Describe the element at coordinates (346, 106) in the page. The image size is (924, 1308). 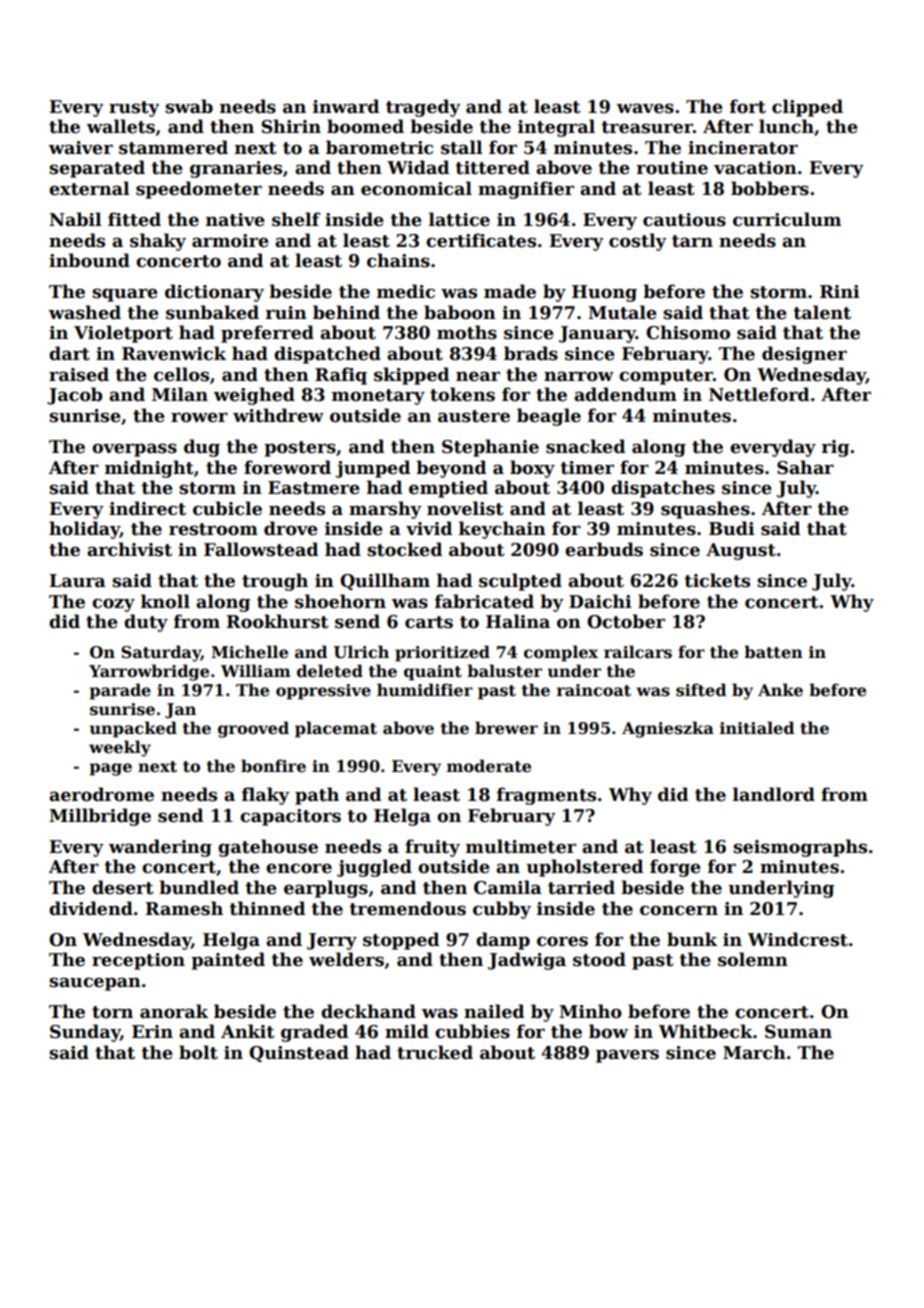
I see `inward` at that location.
